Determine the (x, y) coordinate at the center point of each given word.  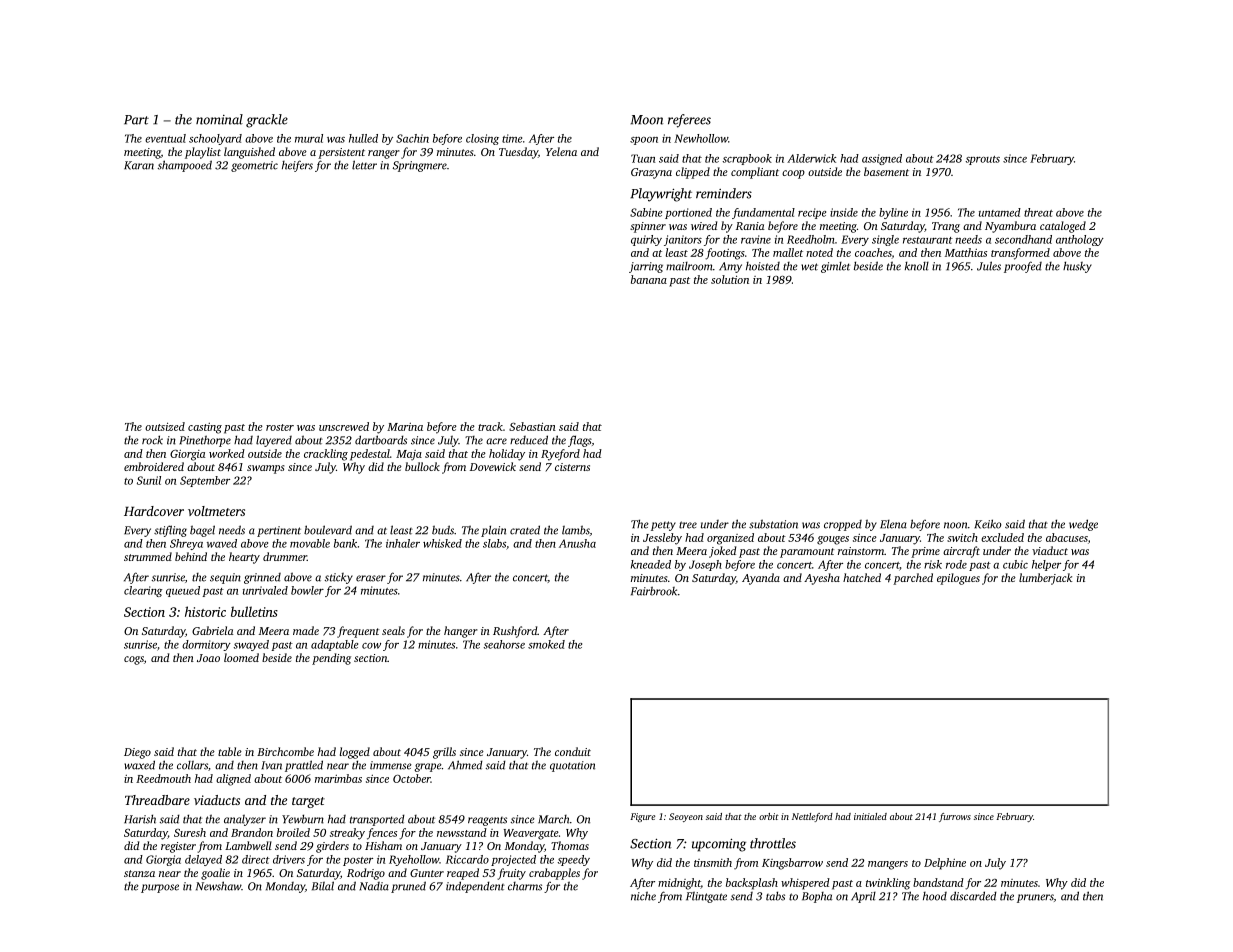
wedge (1083, 525)
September (205, 481)
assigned (882, 159)
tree (688, 525)
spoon (644, 141)
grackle (267, 121)
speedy (574, 860)
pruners (1035, 898)
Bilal (323, 886)
